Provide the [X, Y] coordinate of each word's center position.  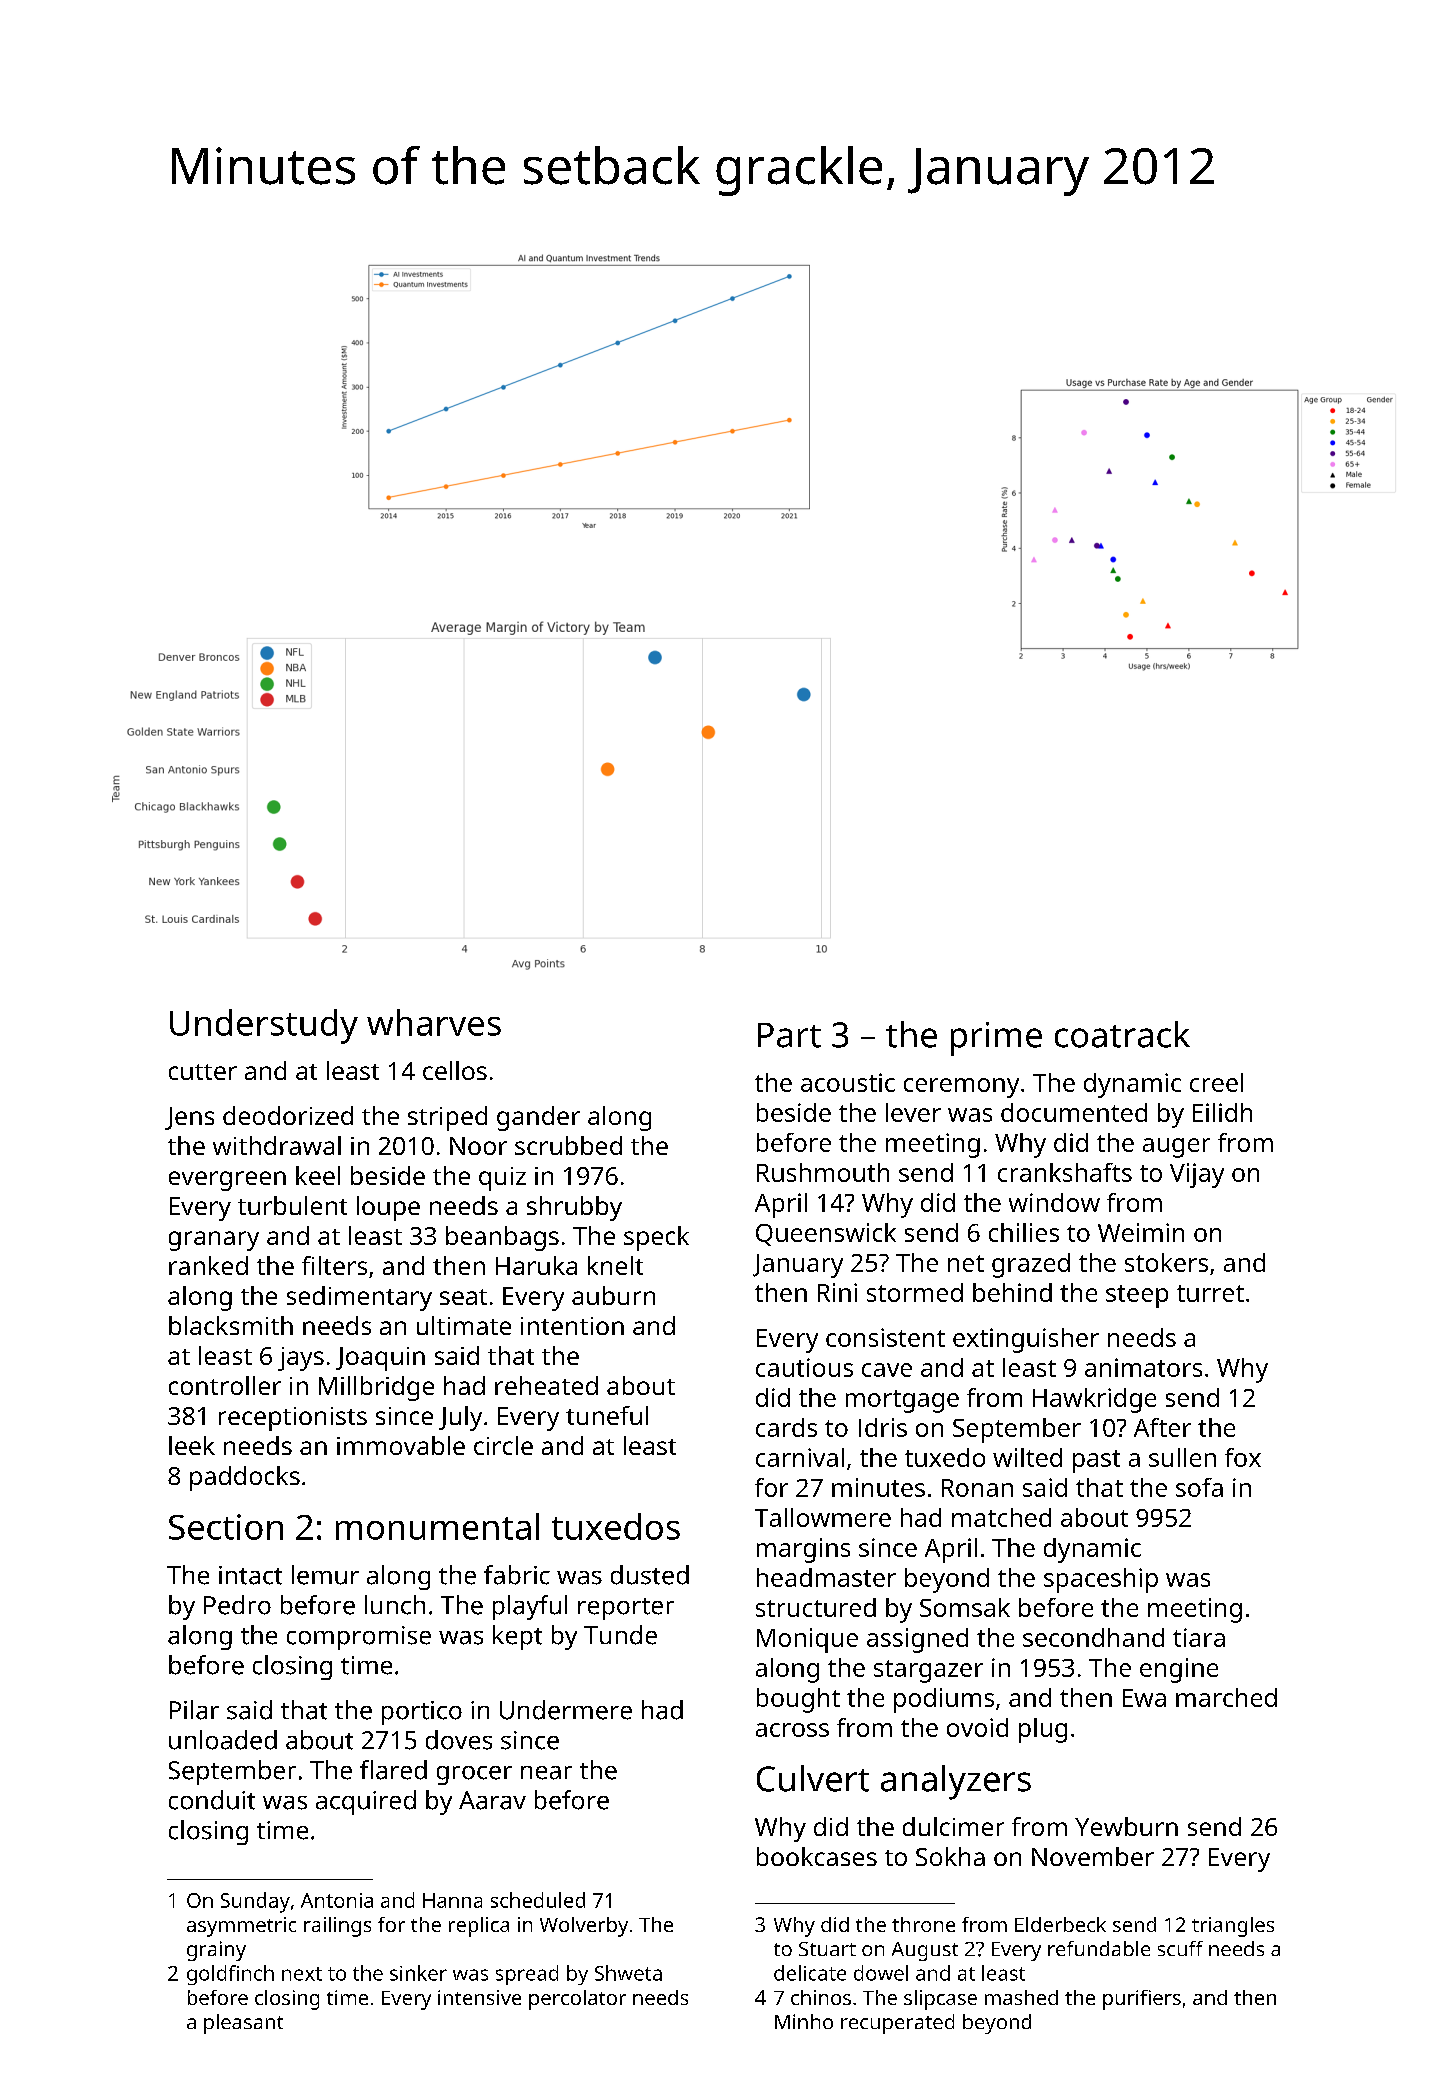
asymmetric [241, 1927]
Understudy [264, 1026]
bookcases [817, 1856]
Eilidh [1222, 1112]
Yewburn [1126, 1826]
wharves [434, 1022]
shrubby [574, 1208]
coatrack [1122, 1034]
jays [301, 1359]
